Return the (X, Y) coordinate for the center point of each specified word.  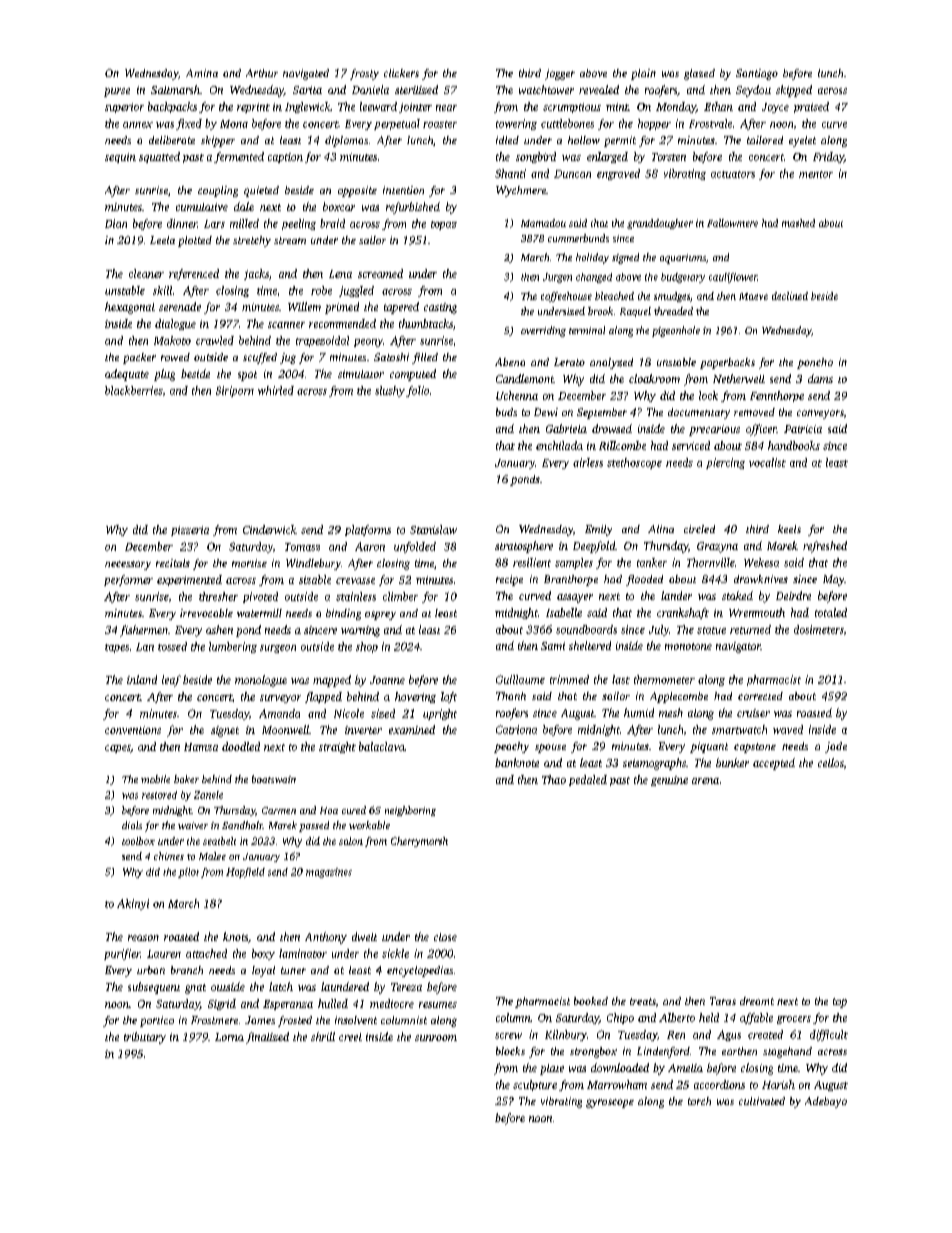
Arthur (262, 73)
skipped (794, 91)
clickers (401, 73)
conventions (133, 730)
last (621, 679)
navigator (738, 647)
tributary (145, 1038)
